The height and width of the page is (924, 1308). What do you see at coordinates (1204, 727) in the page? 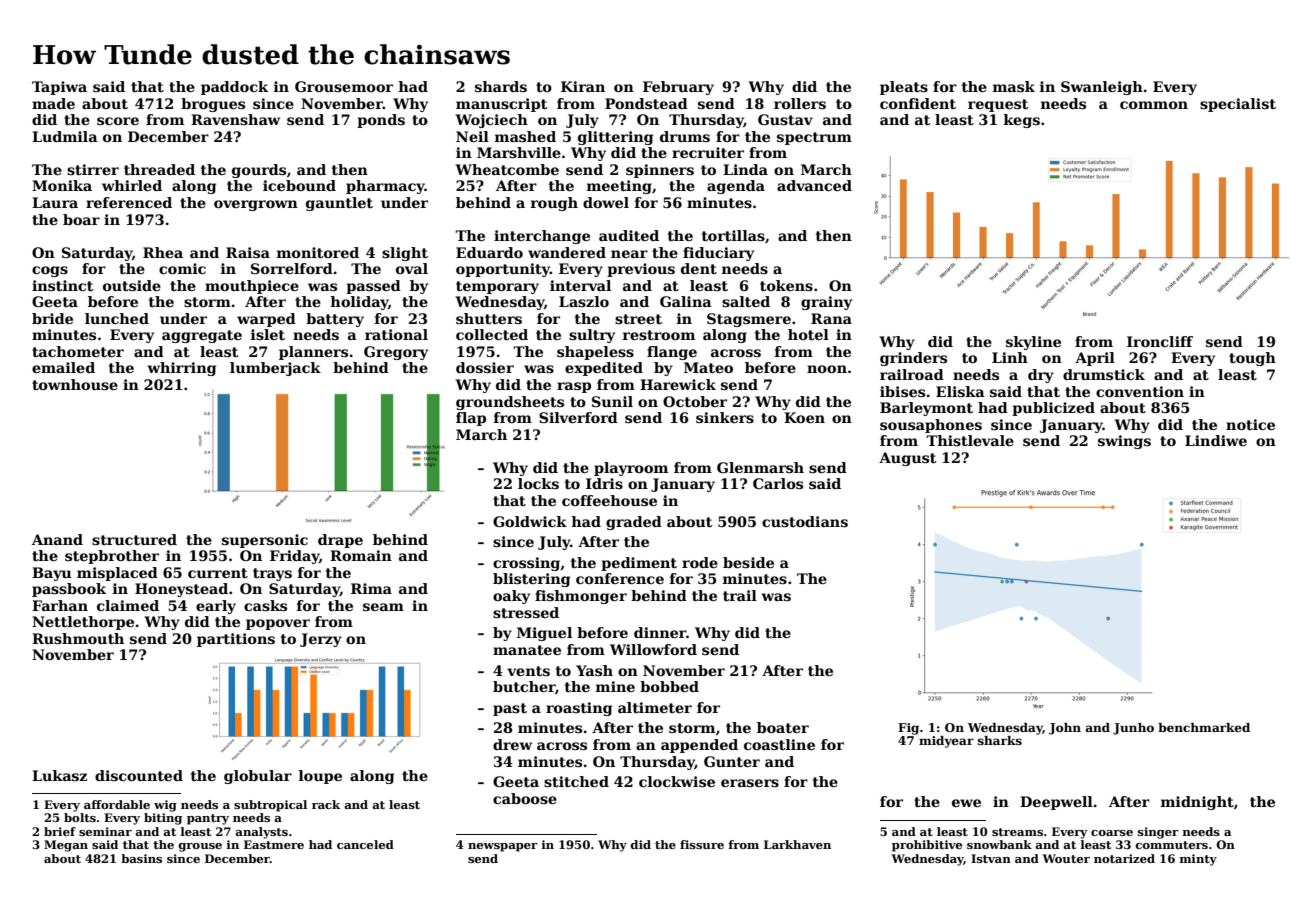
I see `benchmarked` at bounding box center [1204, 727].
